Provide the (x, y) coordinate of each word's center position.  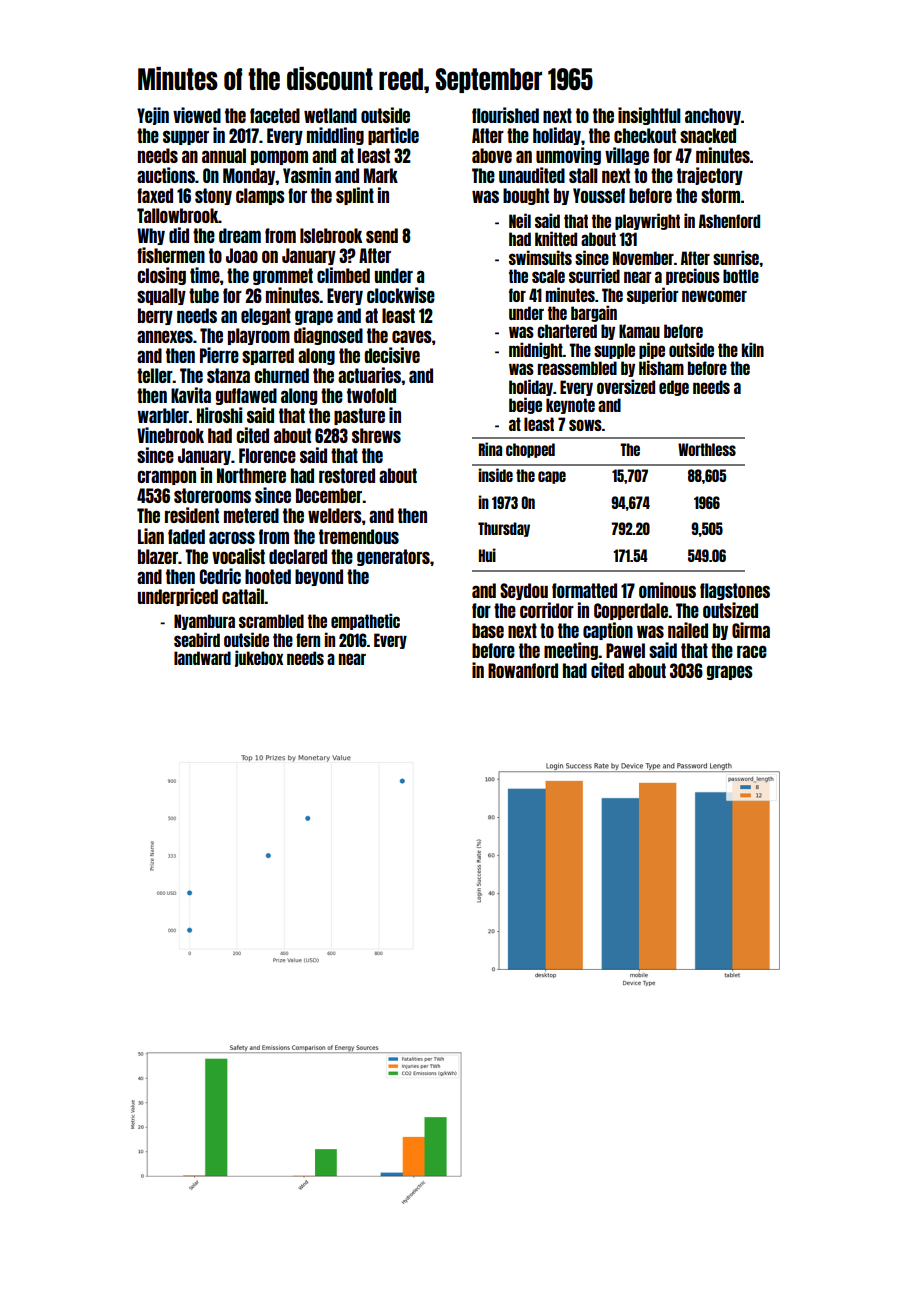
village (627, 156)
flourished (505, 115)
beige (525, 405)
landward (202, 658)
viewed (197, 115)
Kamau (639, 331)
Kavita (191, 395)
